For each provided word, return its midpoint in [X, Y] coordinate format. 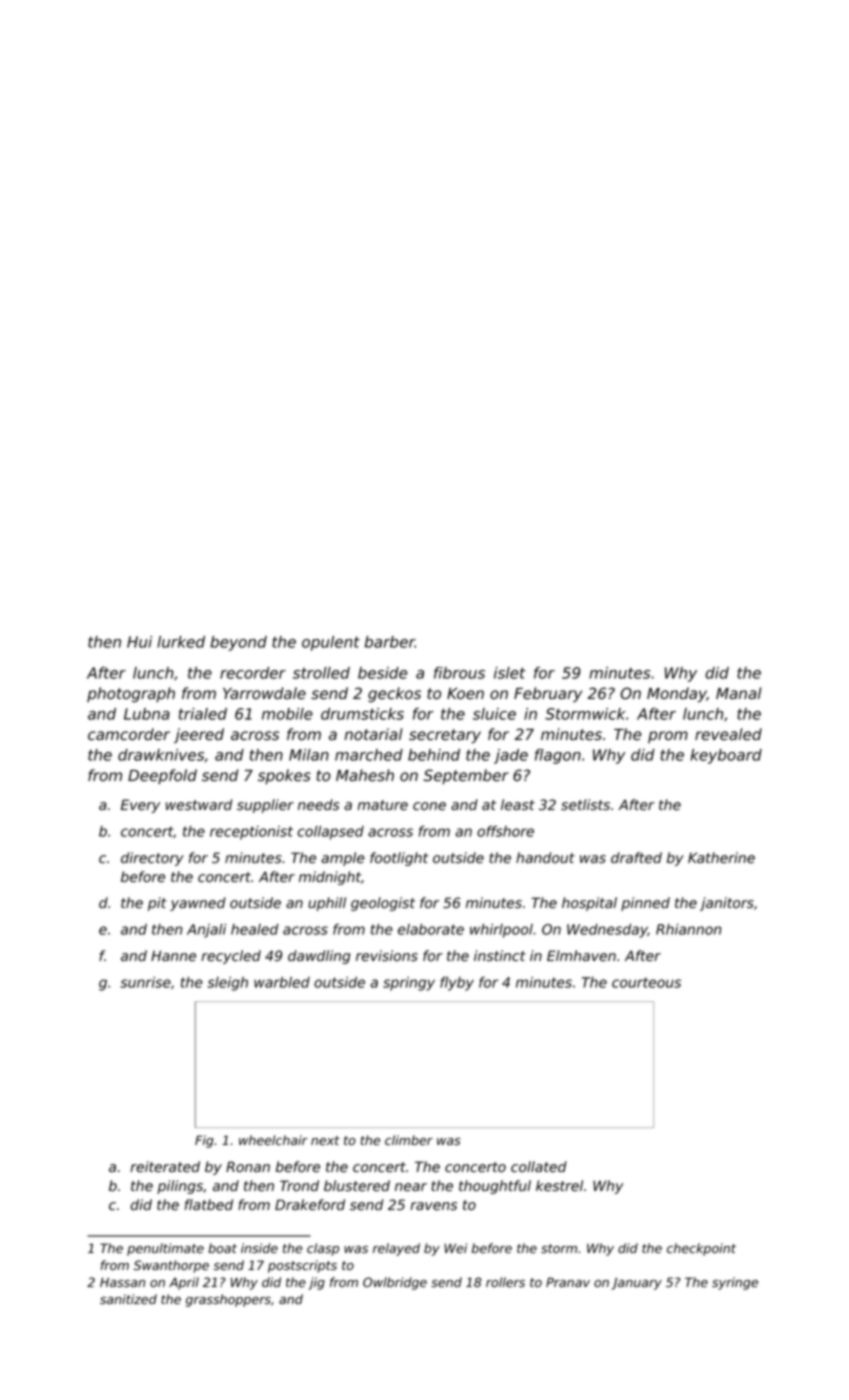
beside [382, 673]
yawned [198, 904]
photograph [131, 694]
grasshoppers [228, 1300]
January [637, 1283]
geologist [383, 904]
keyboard [726, 756]
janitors [727, 904]
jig [317, 1283]
